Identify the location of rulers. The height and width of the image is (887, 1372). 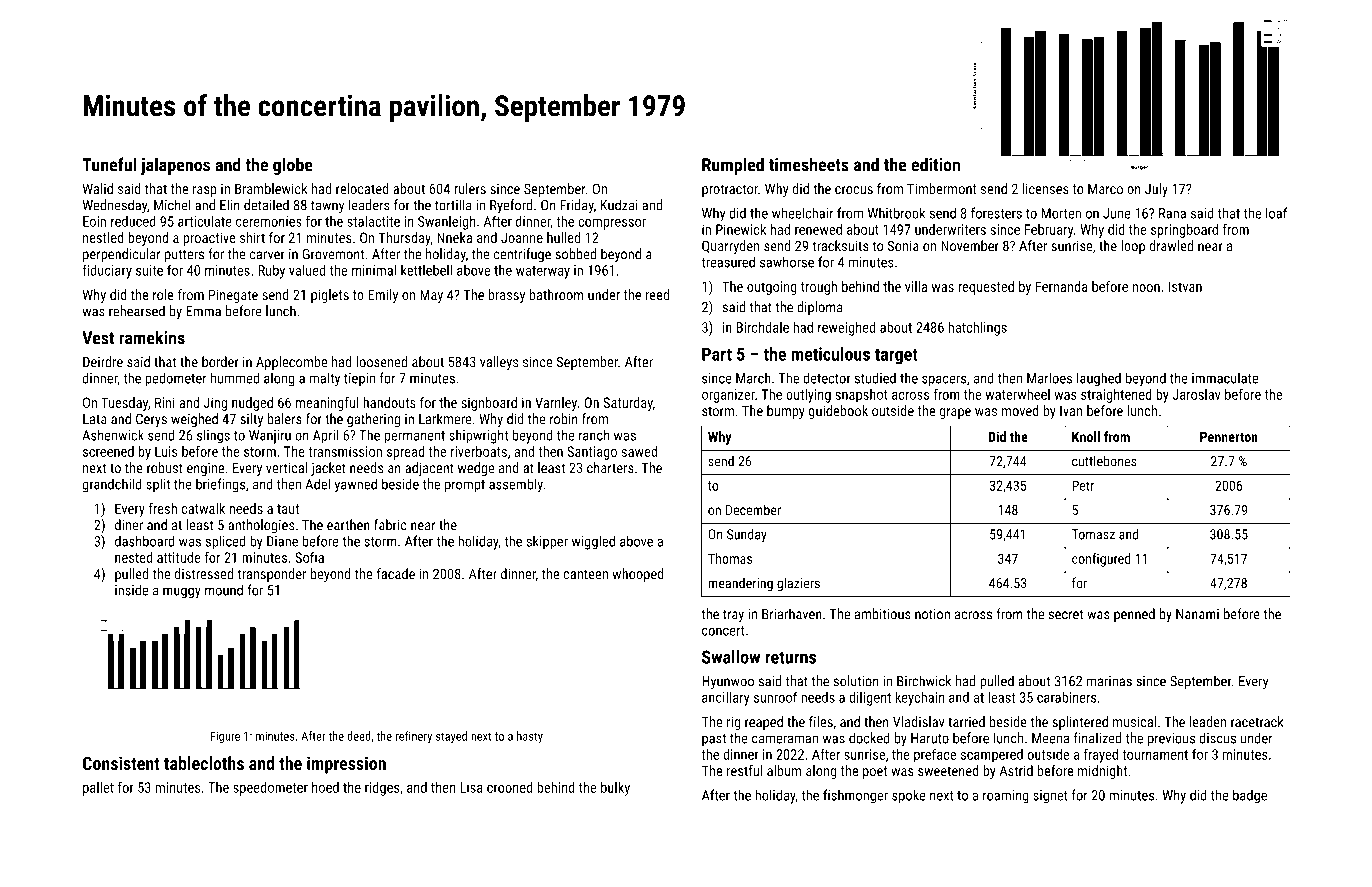
(470, 188).
